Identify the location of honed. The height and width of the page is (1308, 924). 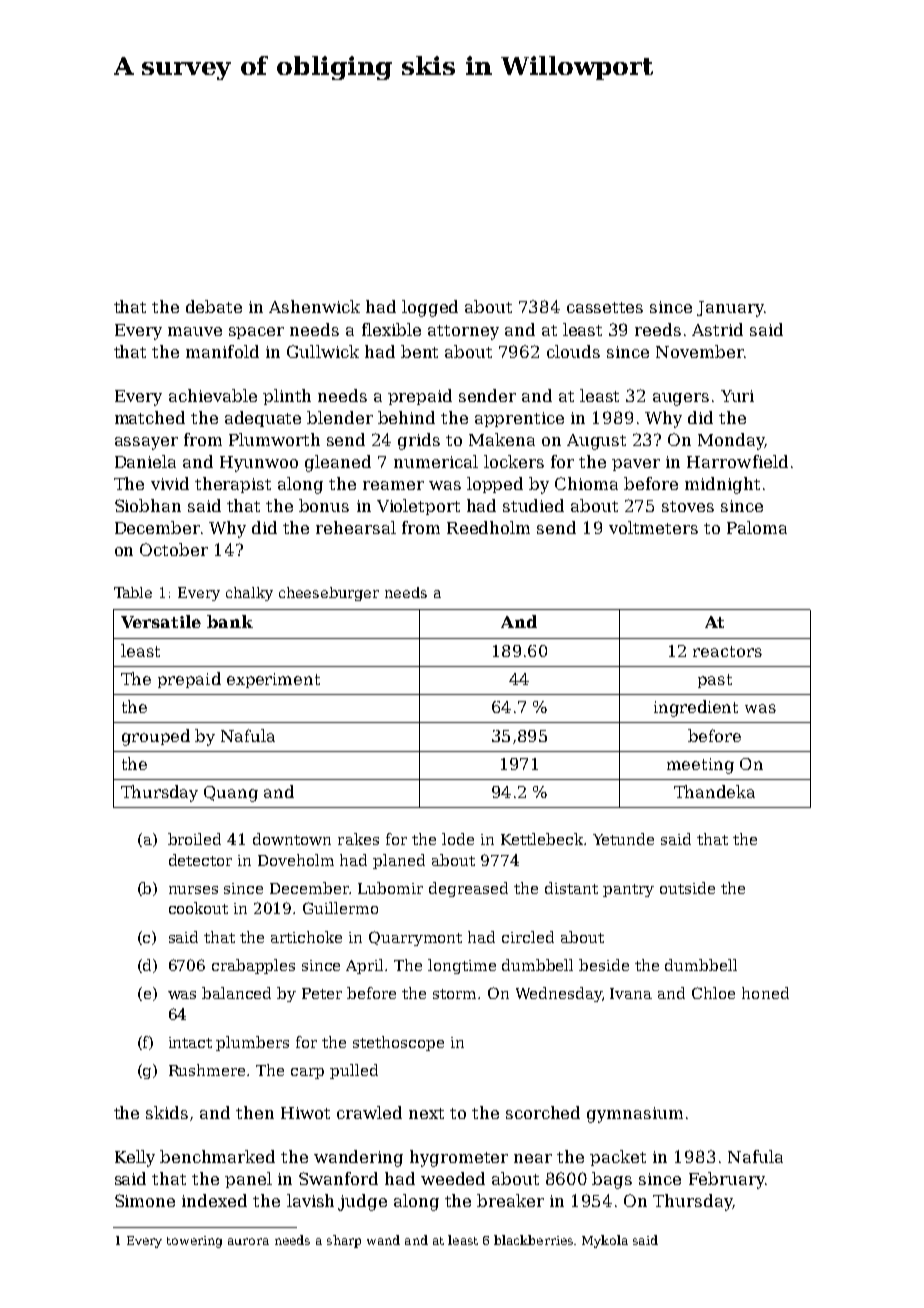
(765, 993).
